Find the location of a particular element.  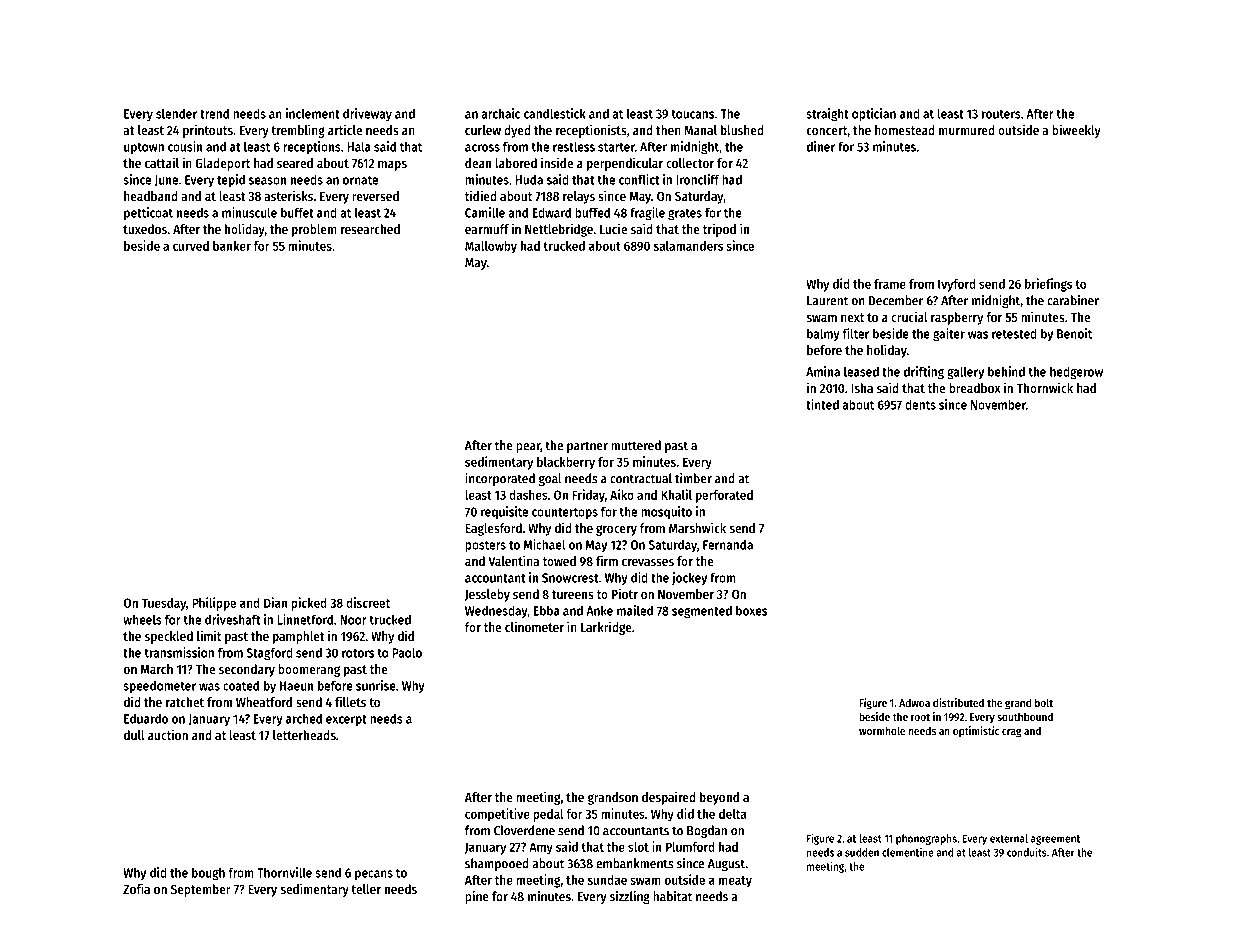

August is located at coordinates (726, 865).
